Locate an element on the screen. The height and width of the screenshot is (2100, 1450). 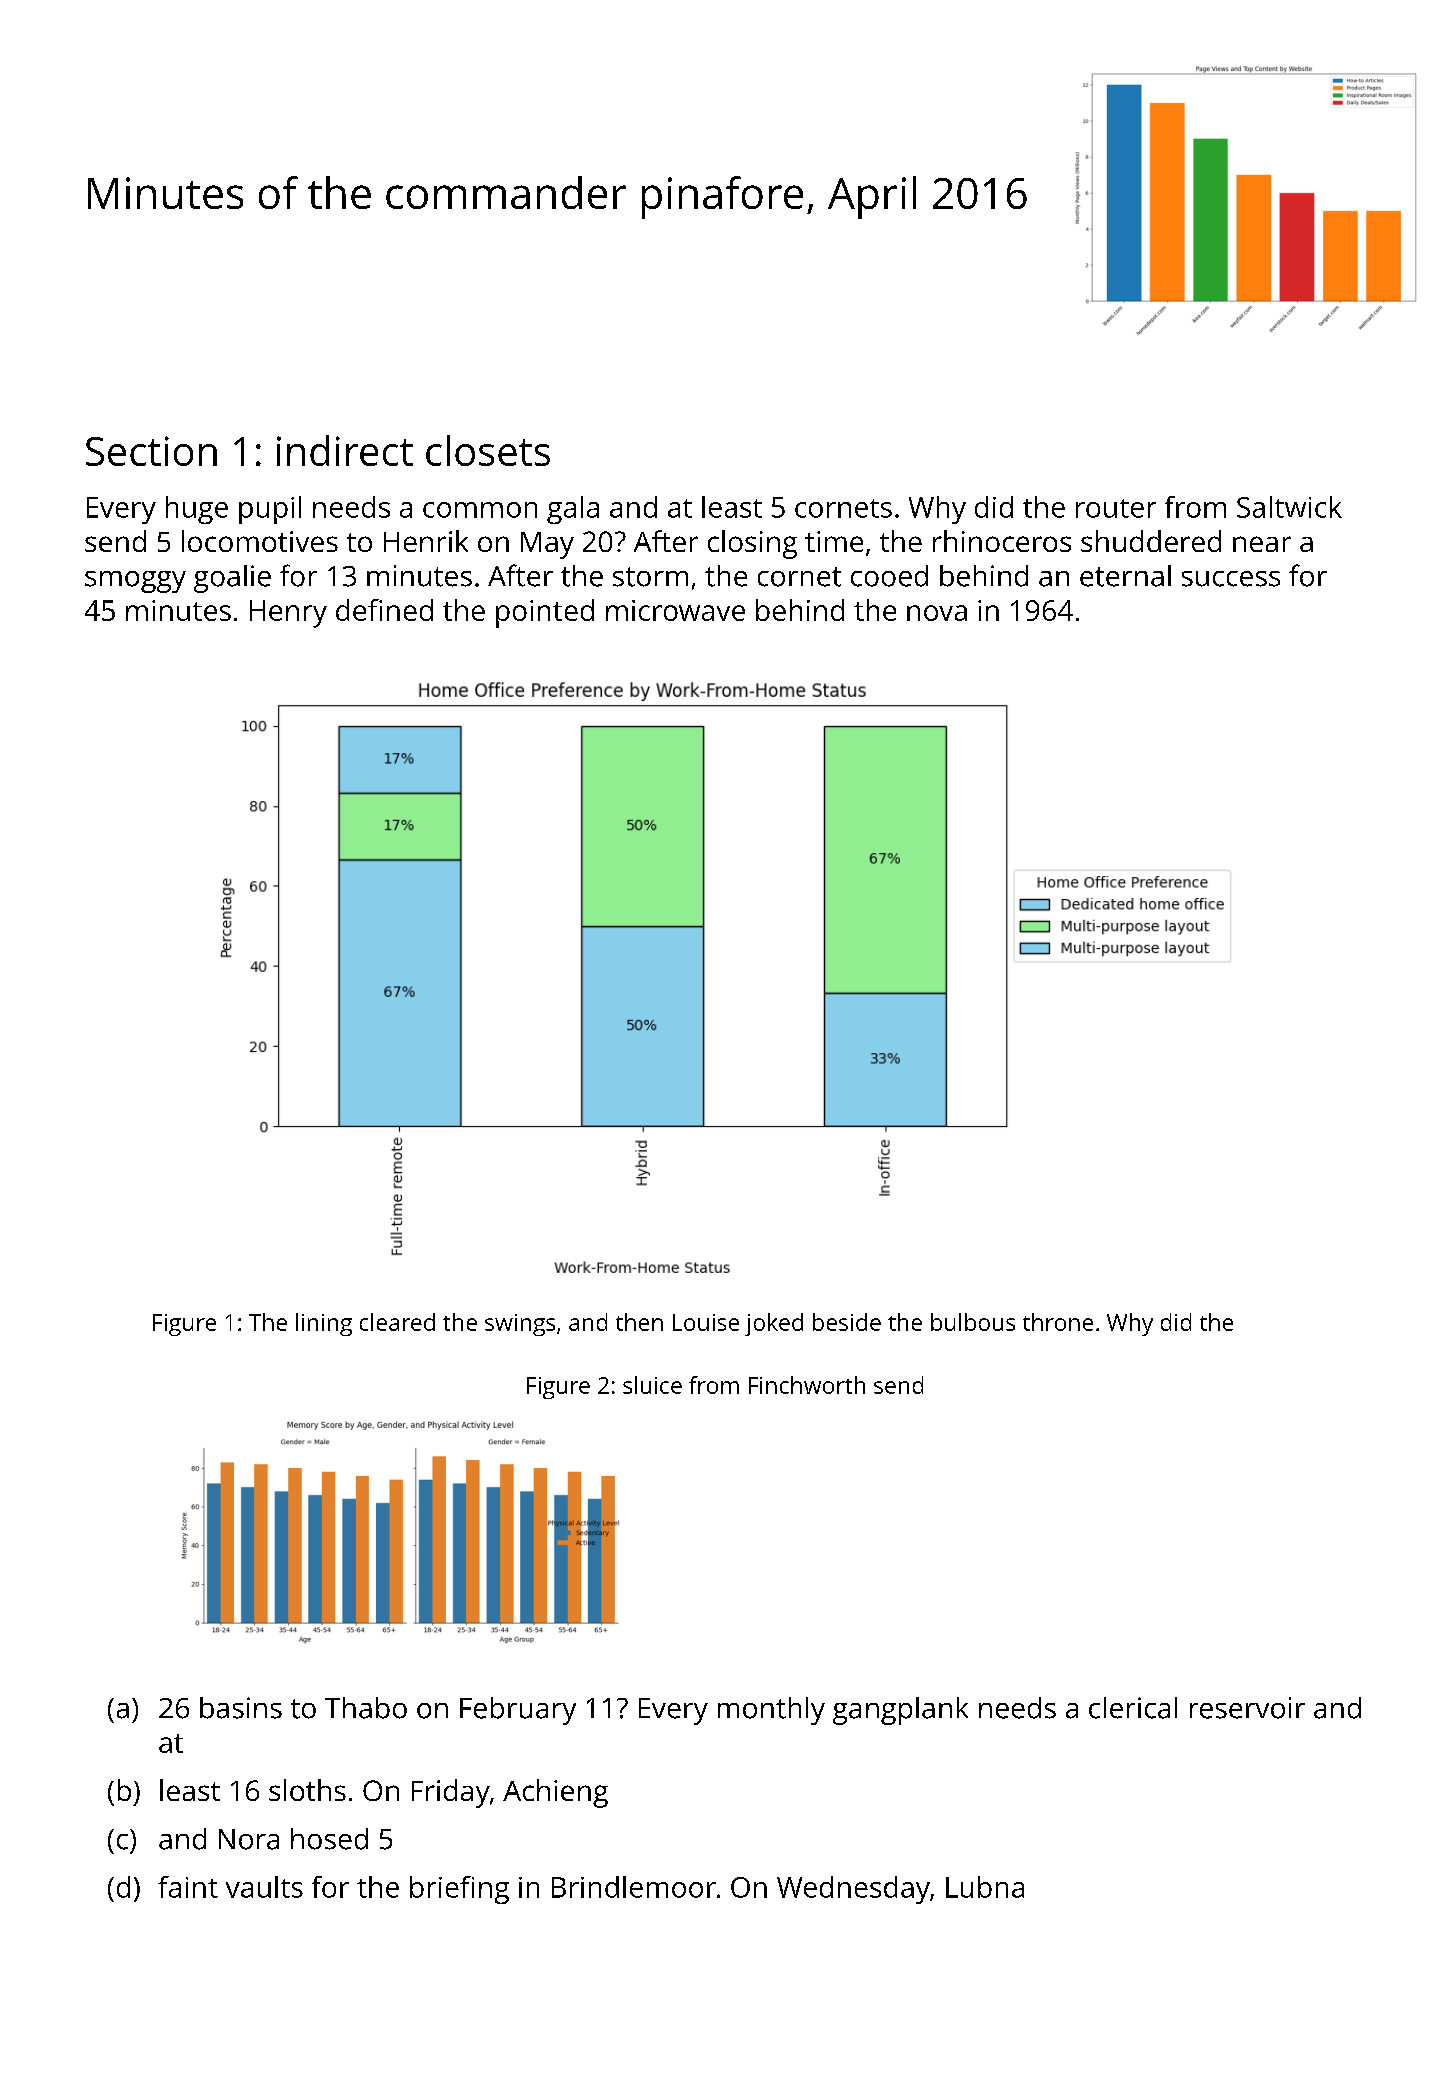
router is located at coordinates (1116, 508).
